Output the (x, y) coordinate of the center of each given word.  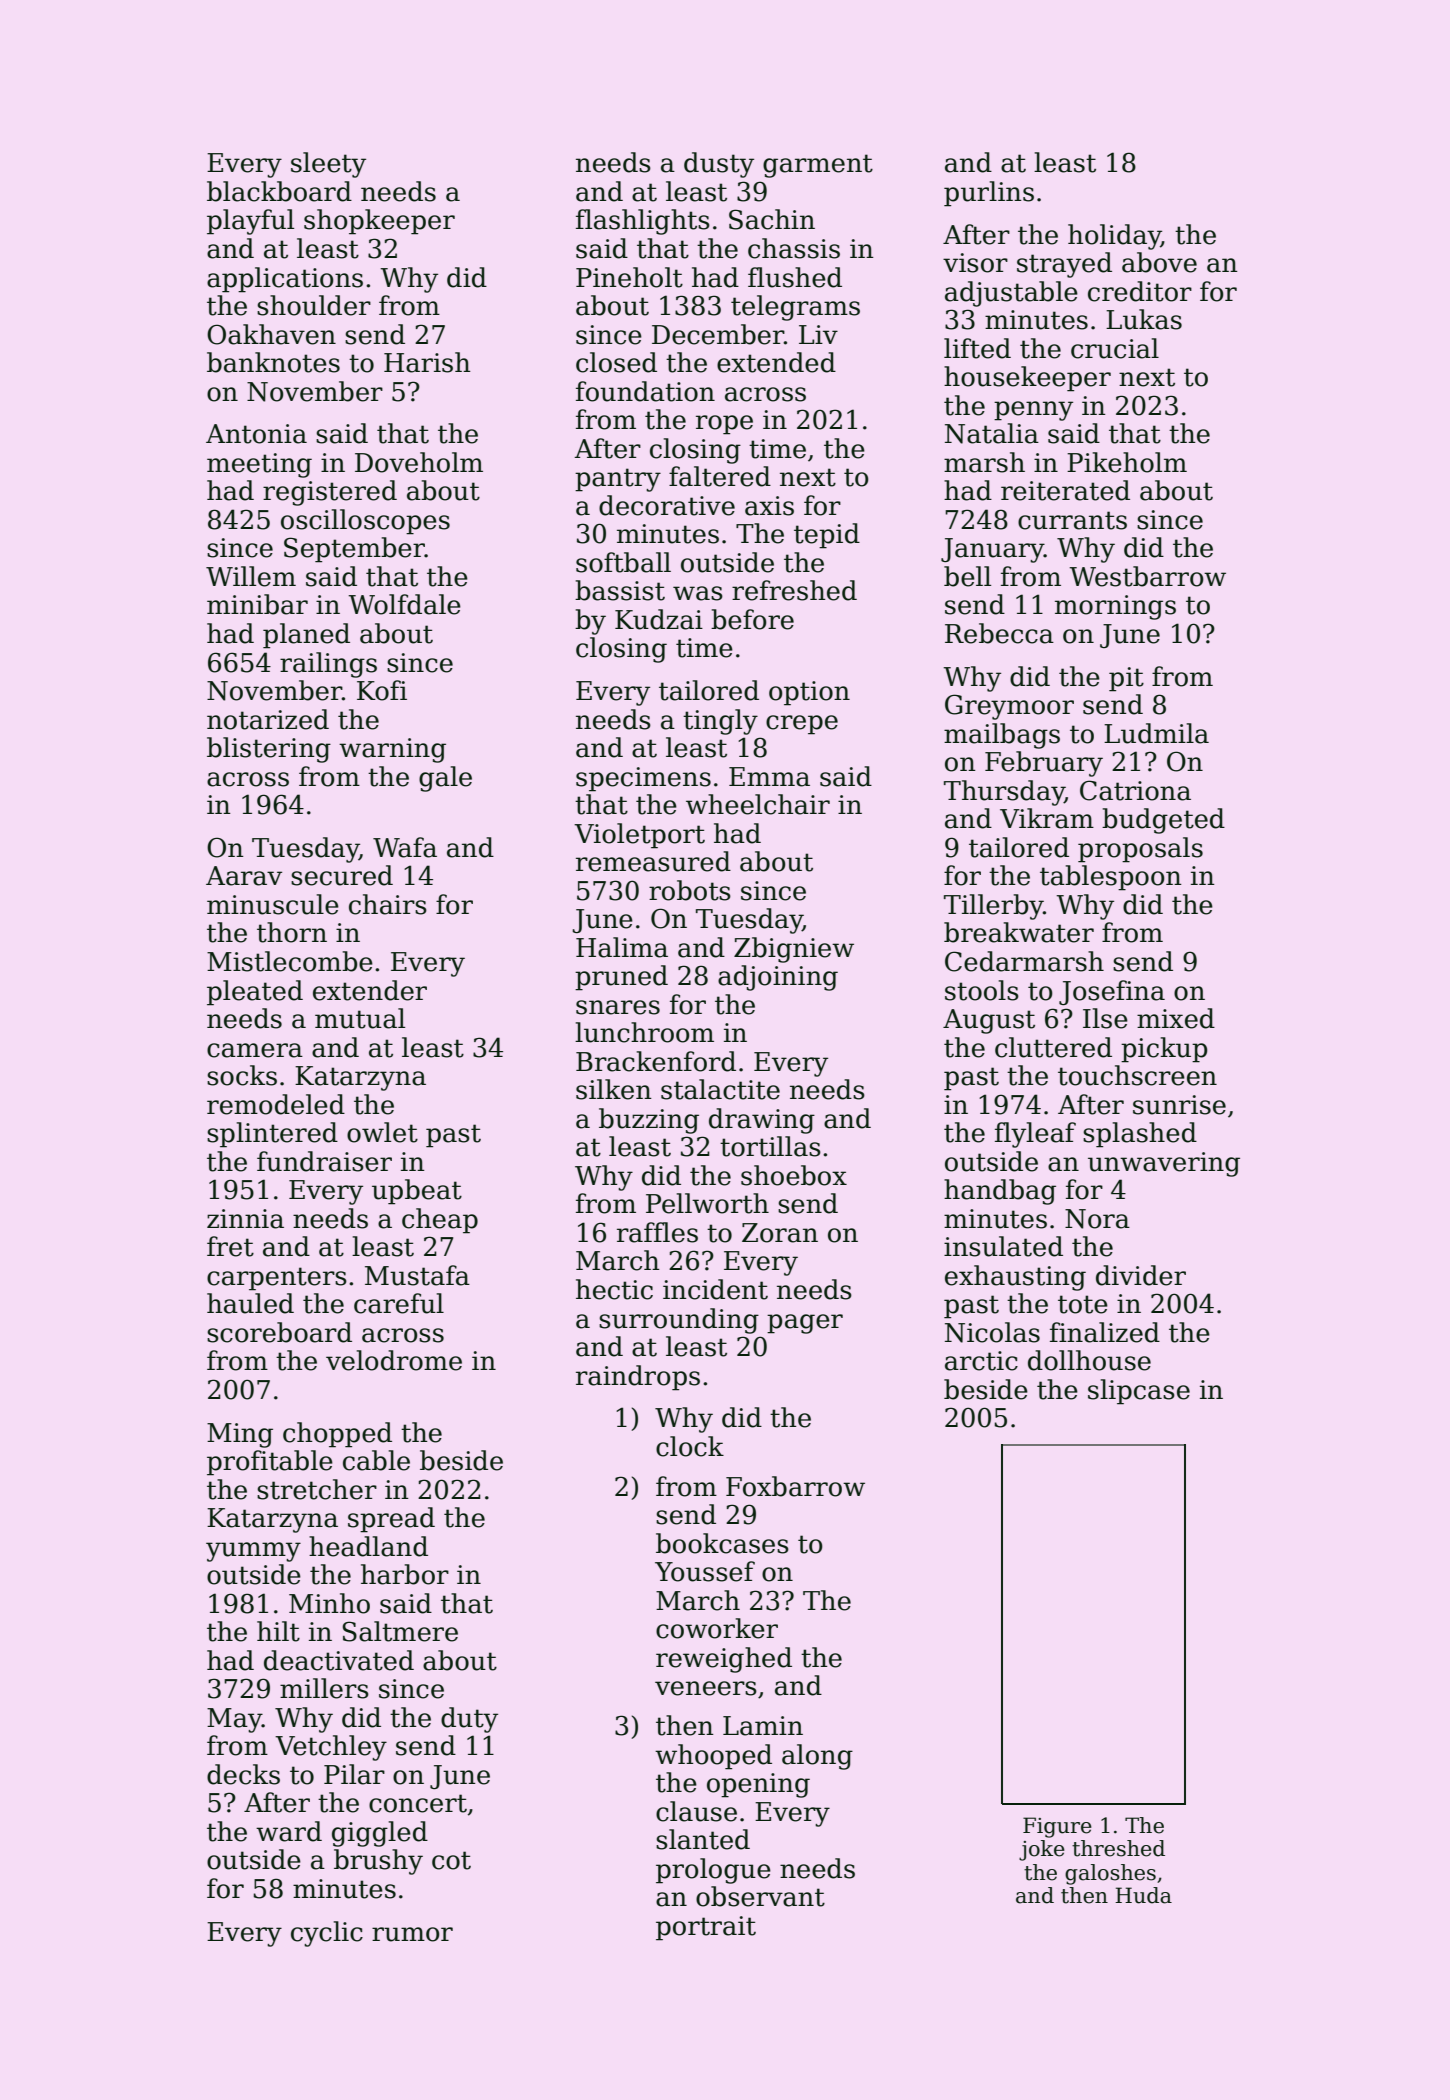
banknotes (273, 362)
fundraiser (324, 1161)
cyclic (327, 1934)
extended (776, 362)
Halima (622, 947)
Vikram (1047, 818)
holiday (1114, 237)
